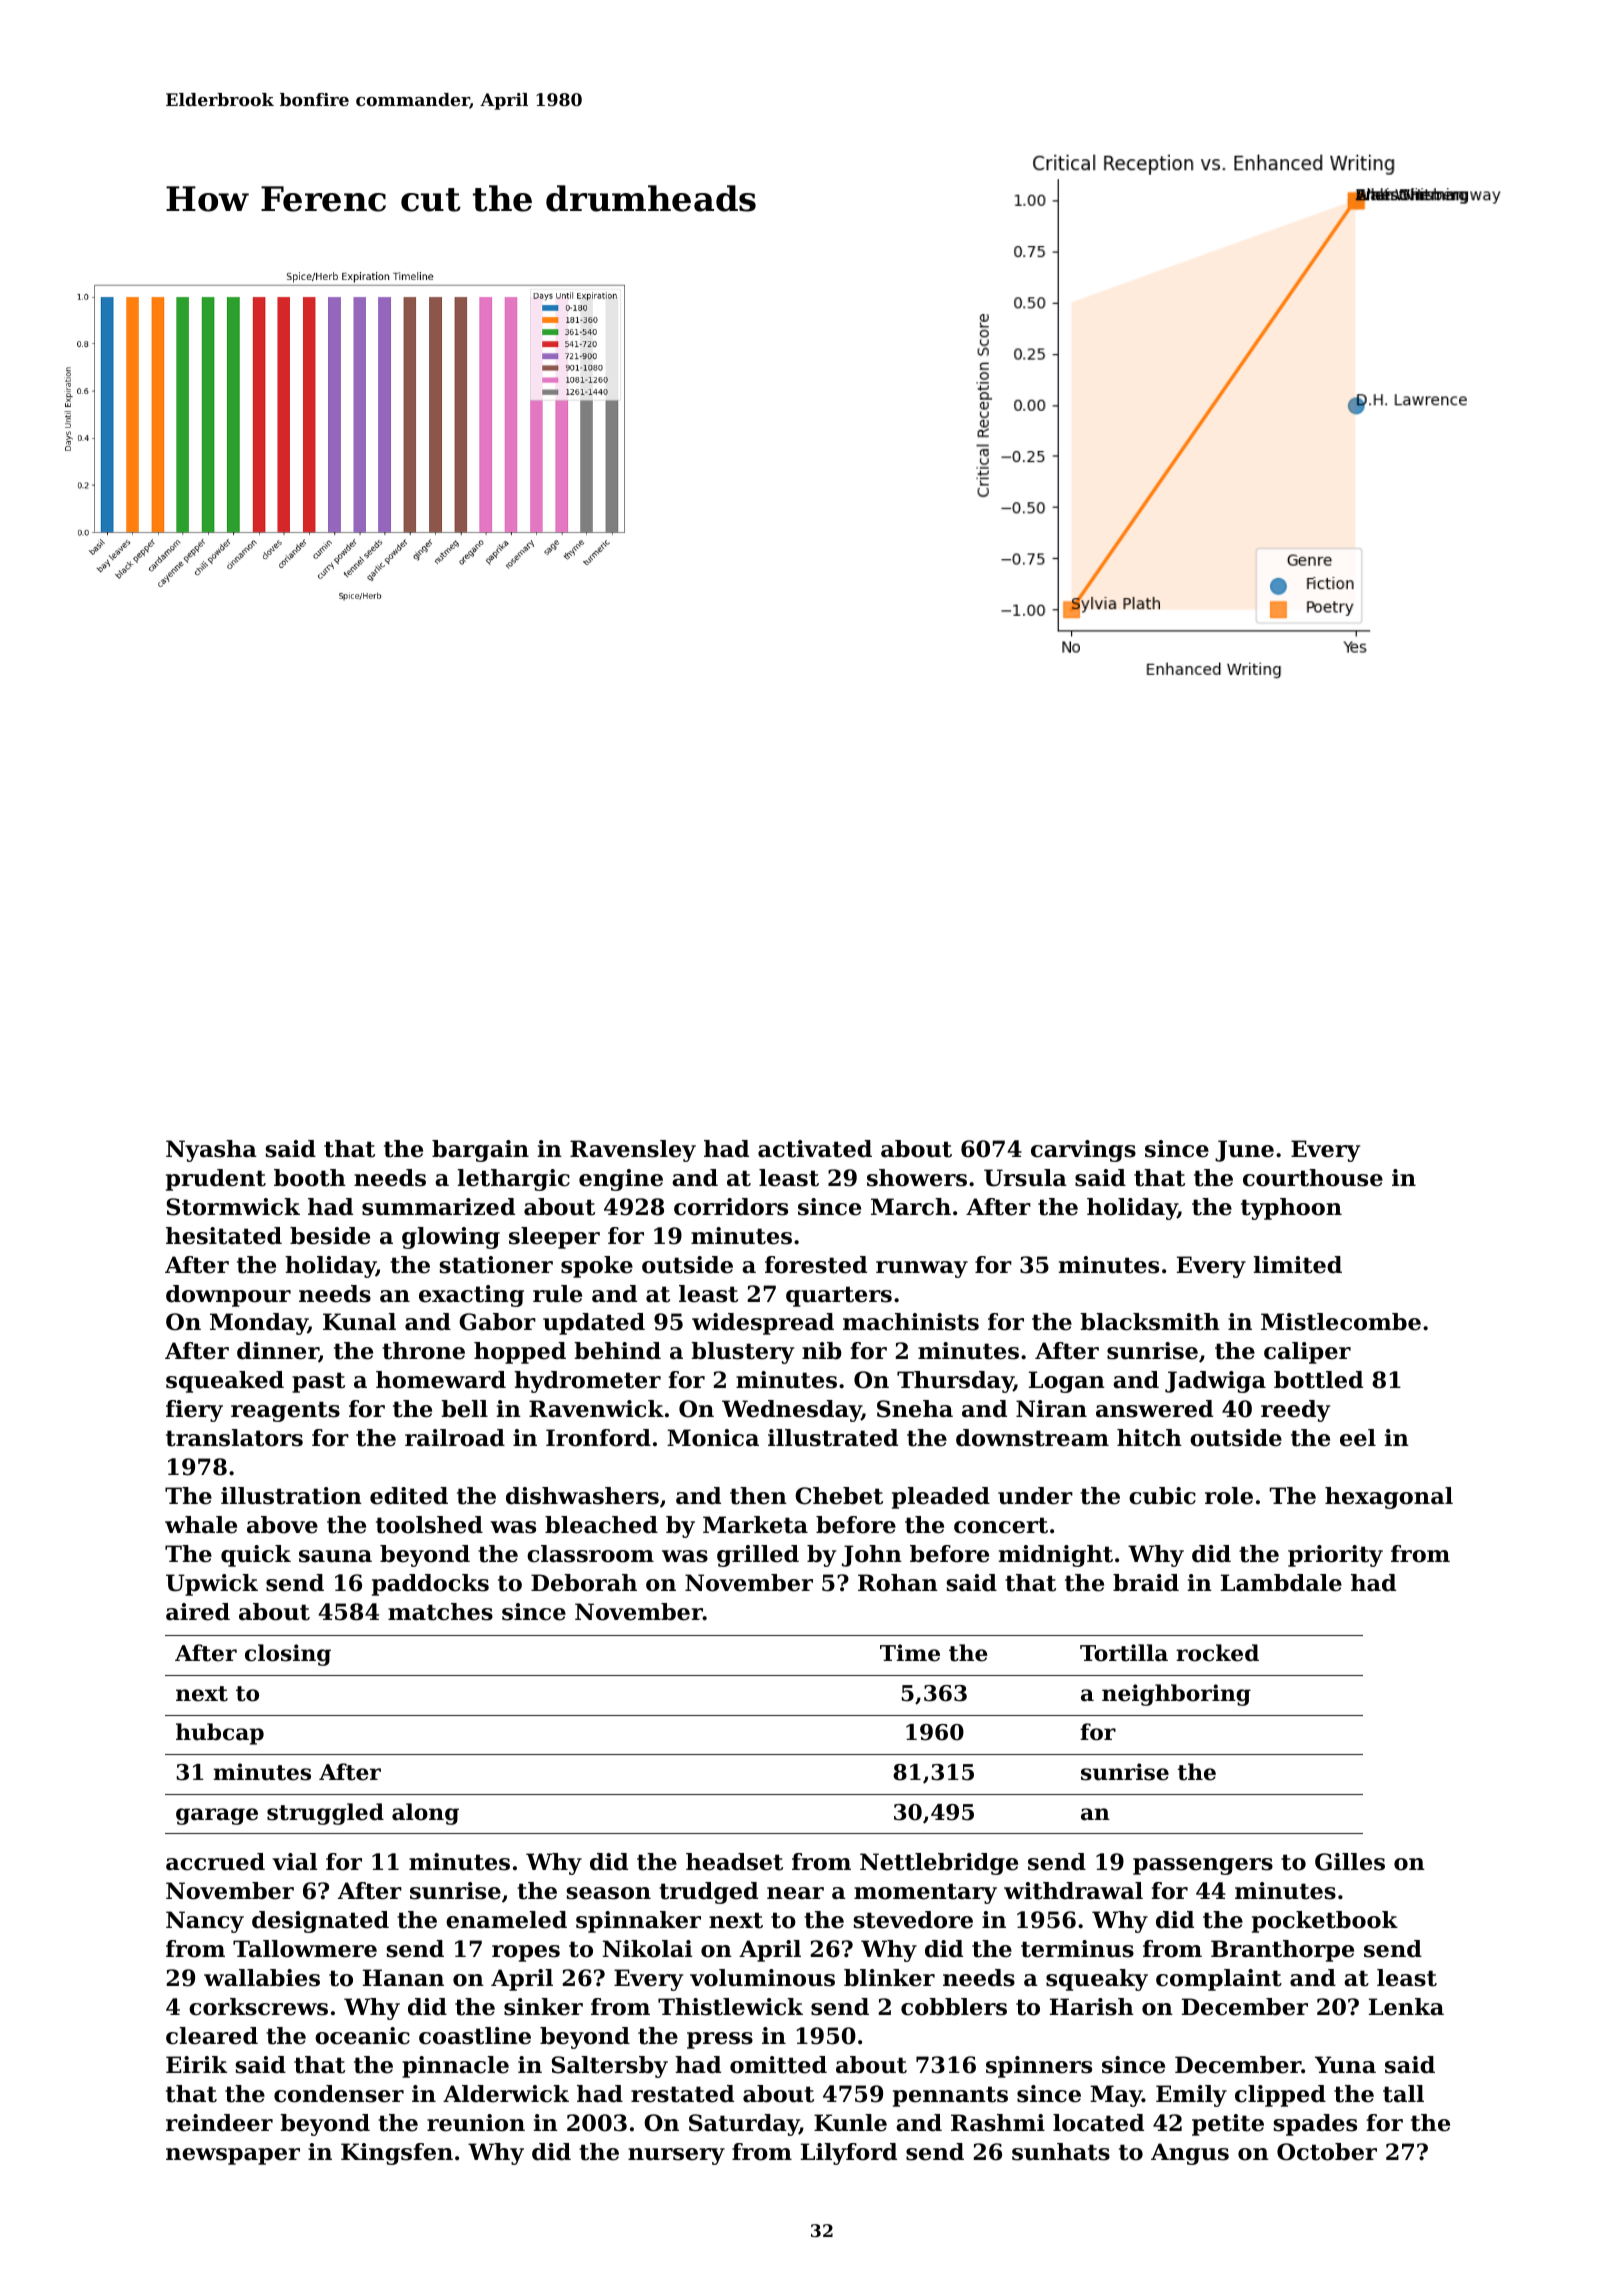  I want to click on Ironford, so click(598, 1438).
